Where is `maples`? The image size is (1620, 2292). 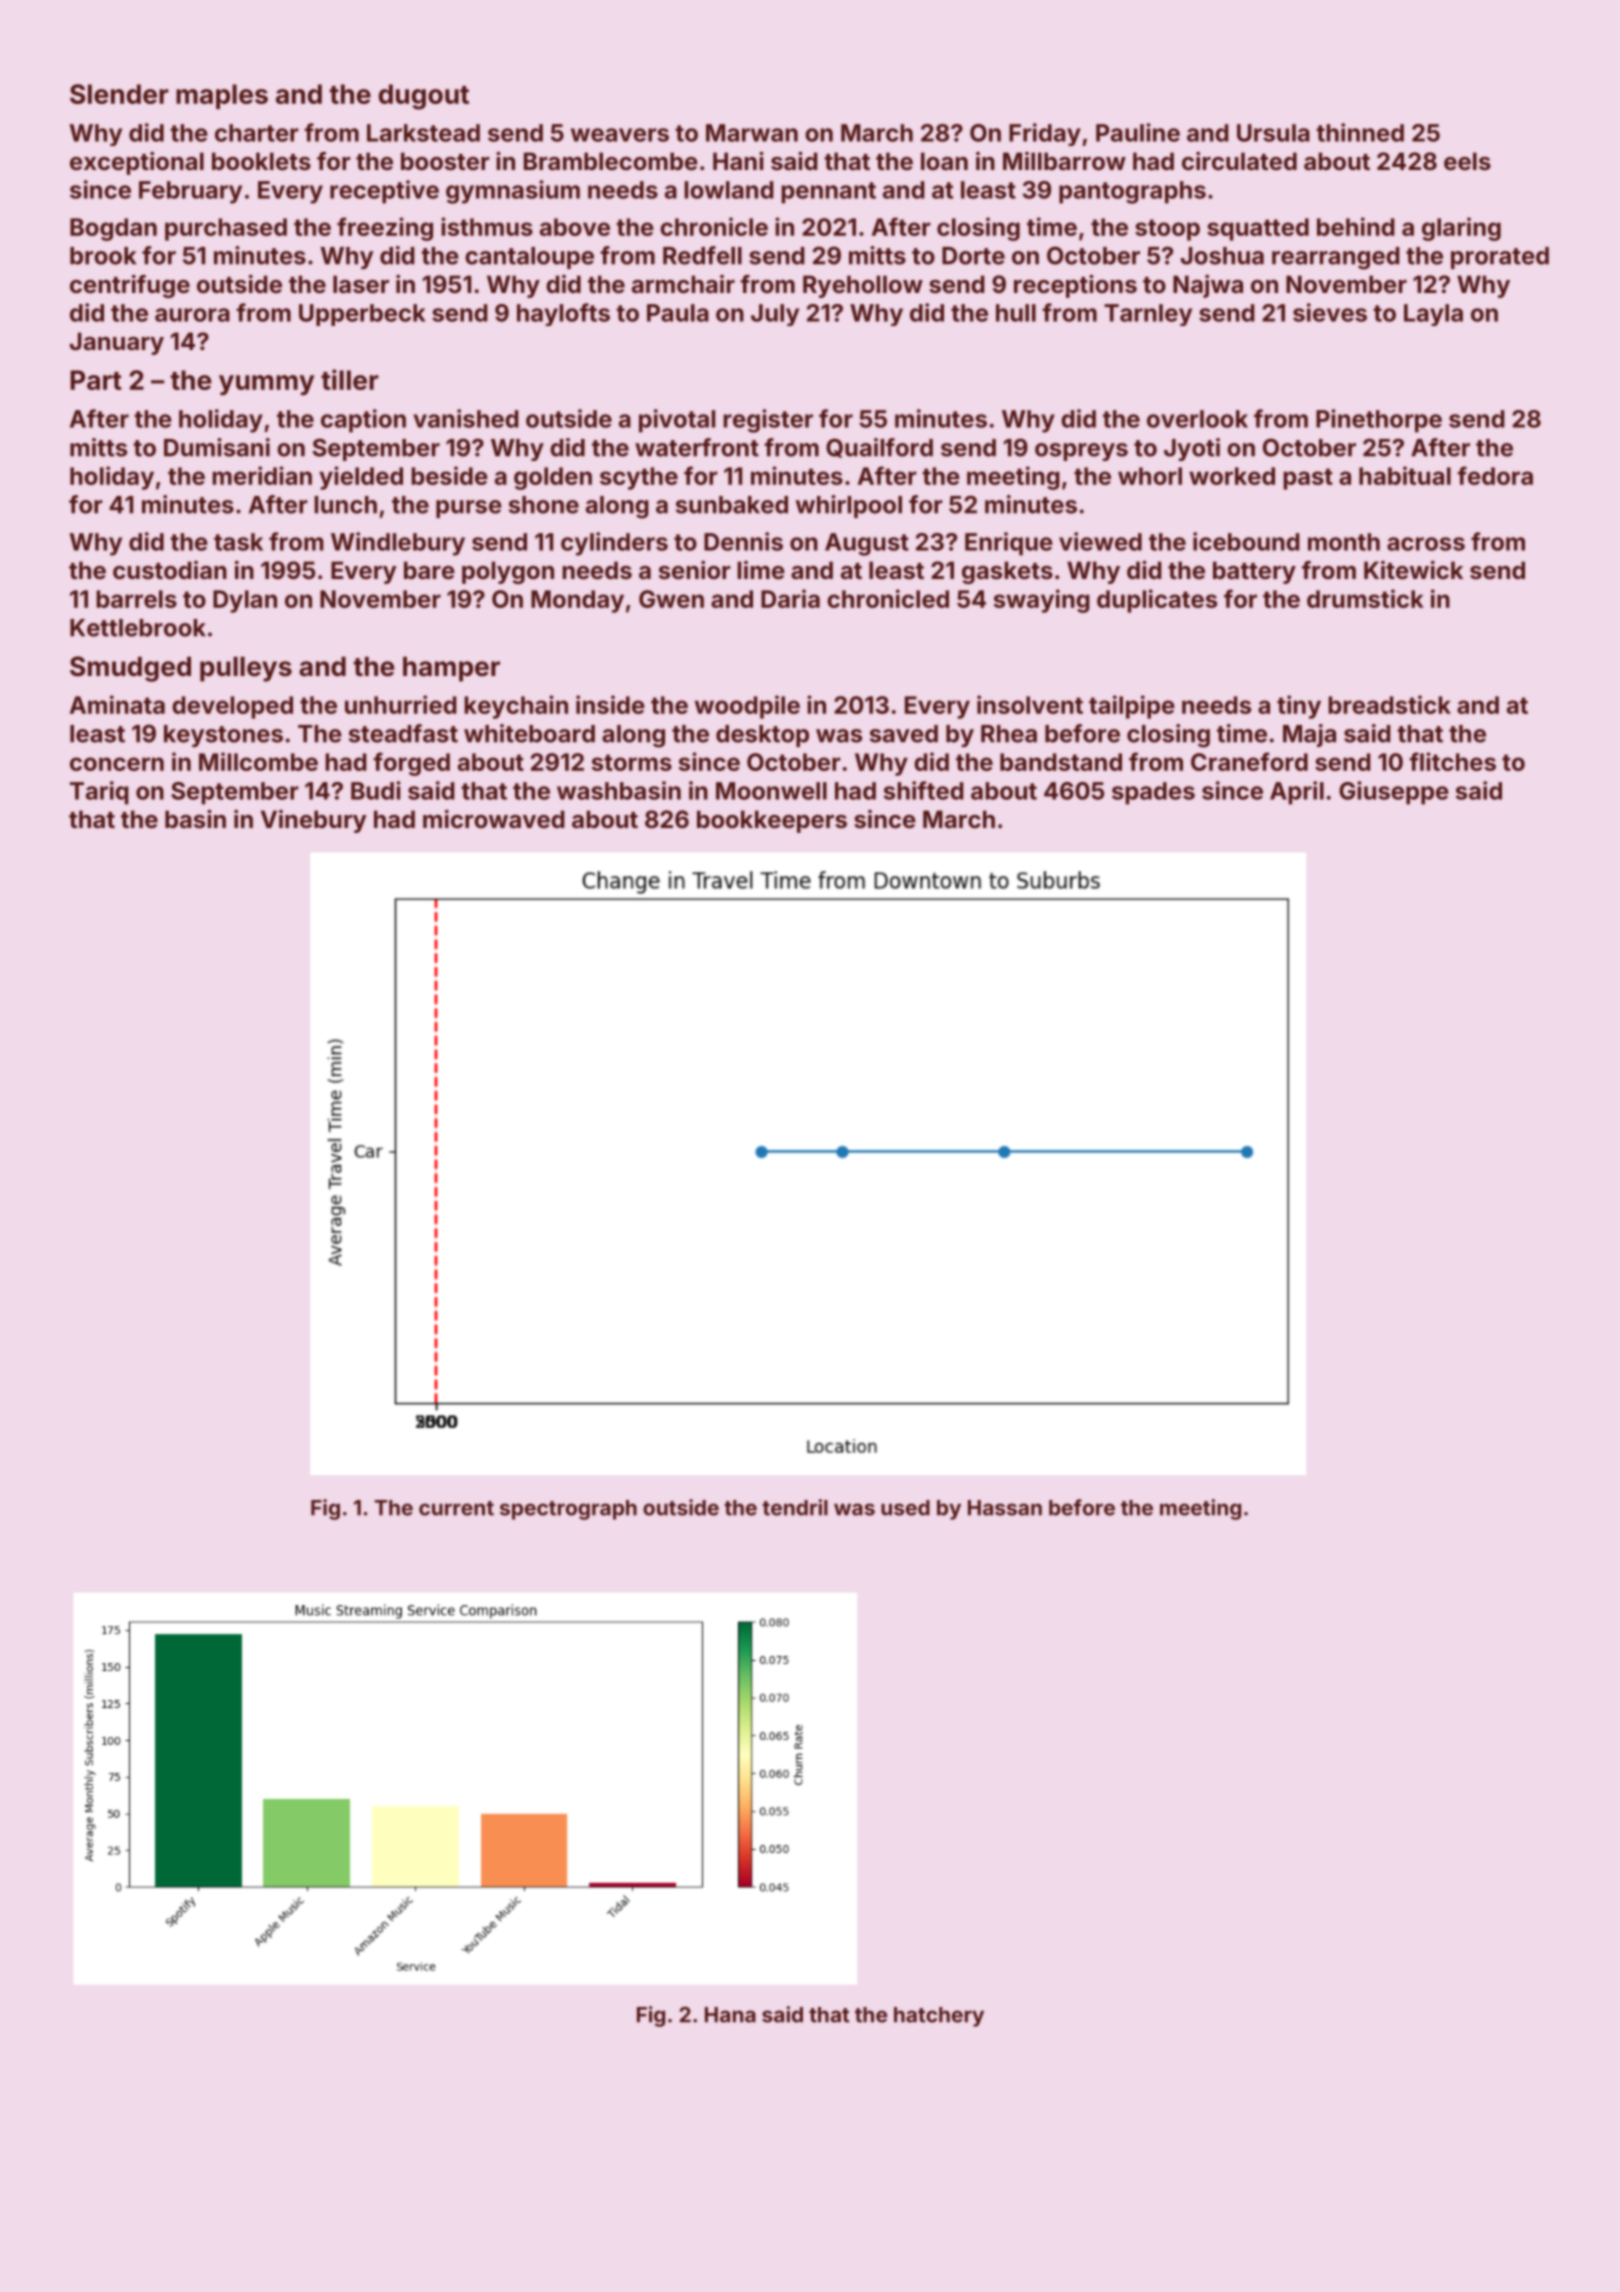
maples is located at coordinates (222, 96).
